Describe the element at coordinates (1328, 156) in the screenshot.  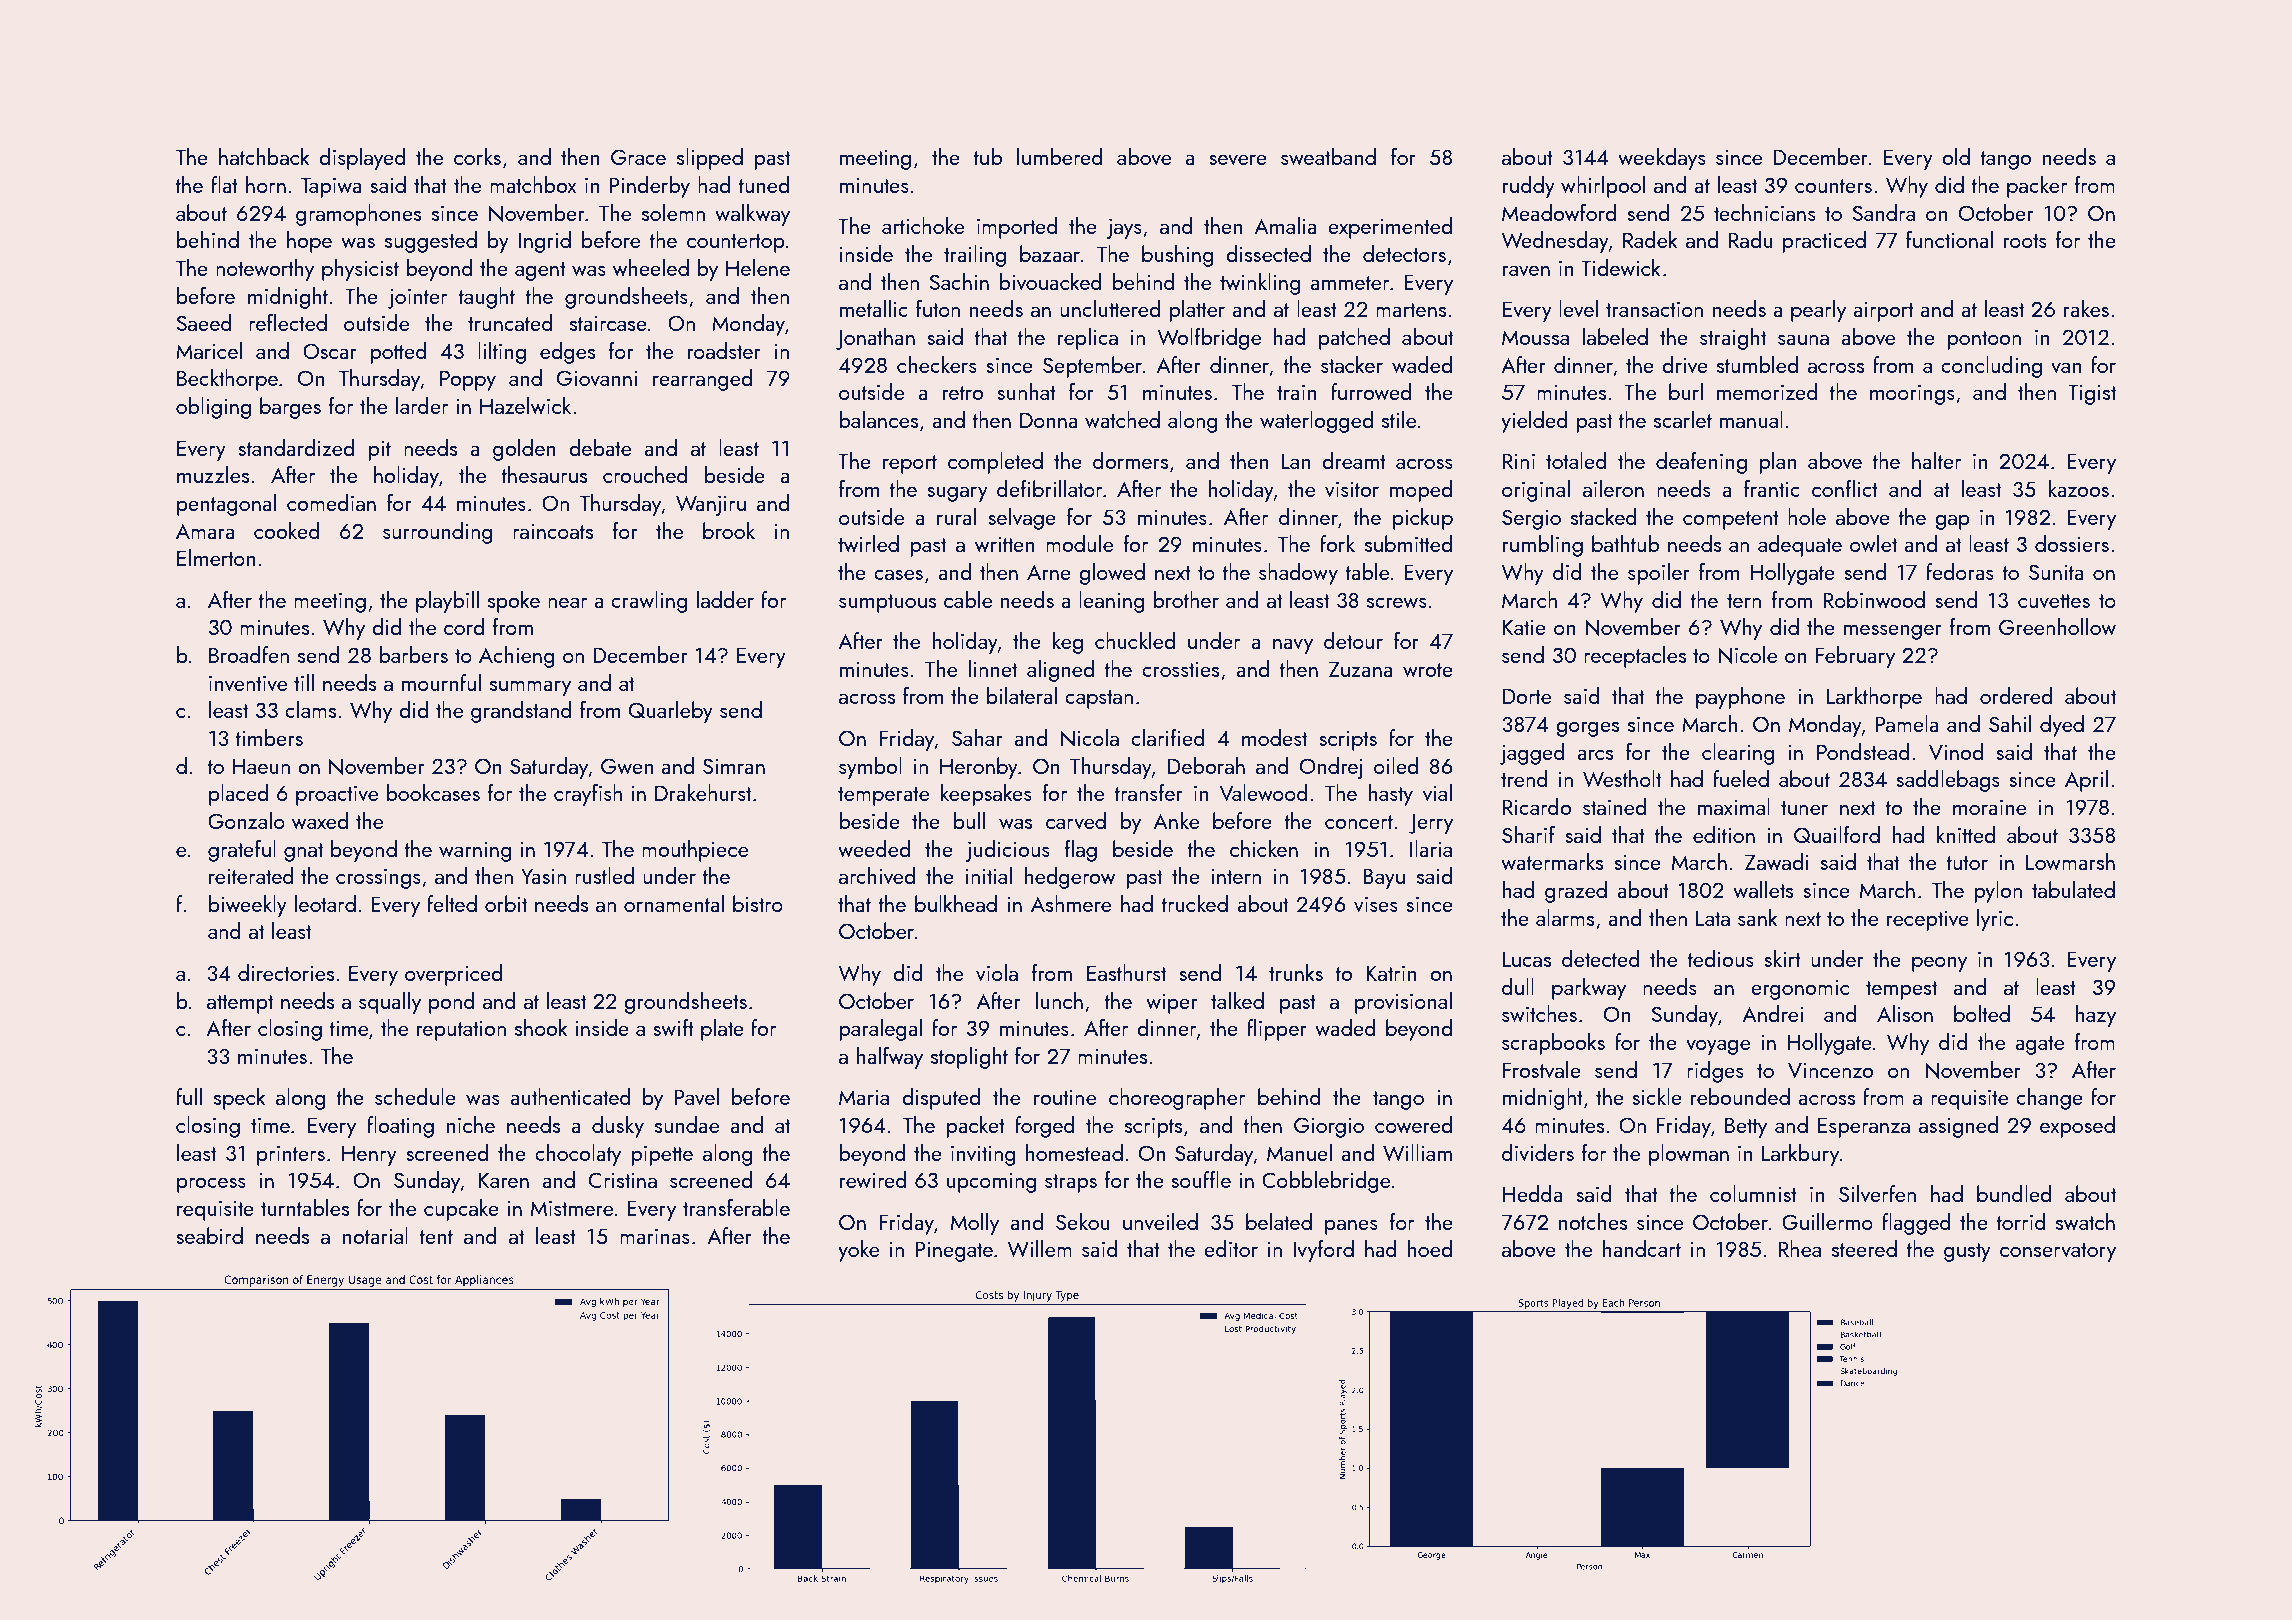
I see `sweatband` at that location.
